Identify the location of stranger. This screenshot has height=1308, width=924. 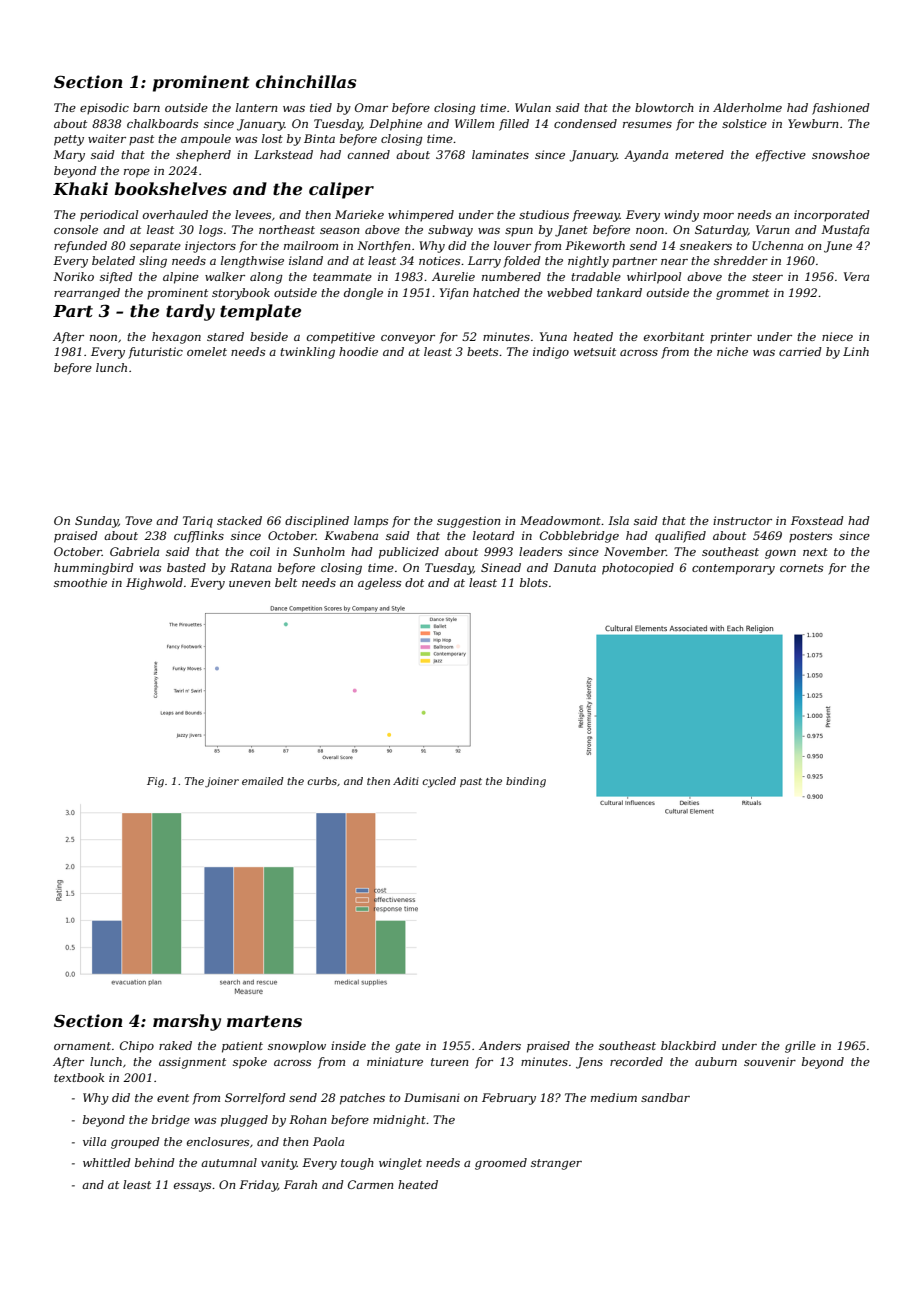
(556, 1164).
